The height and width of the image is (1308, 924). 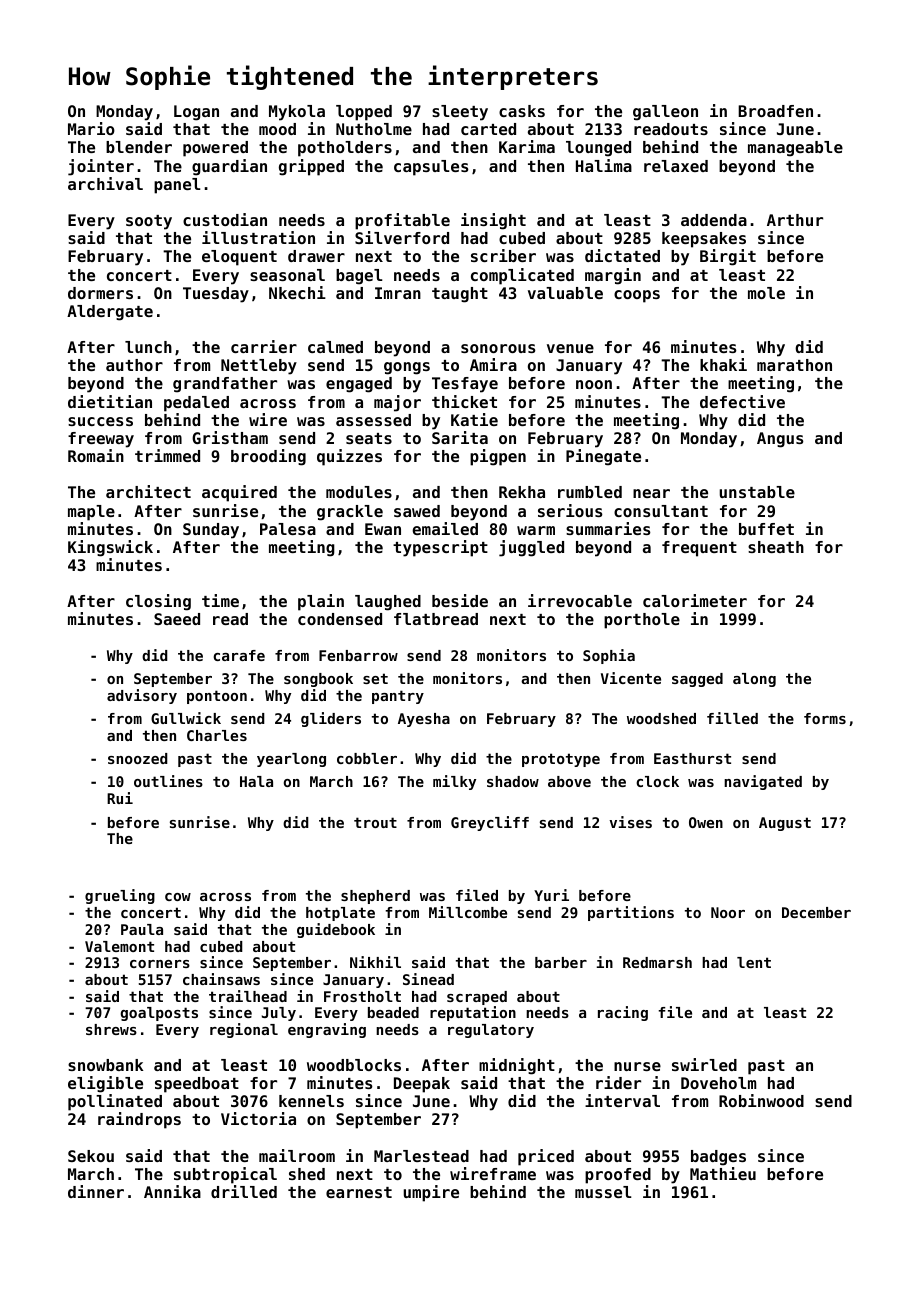 I want to click on dormers, so click(x=100, y=293).
